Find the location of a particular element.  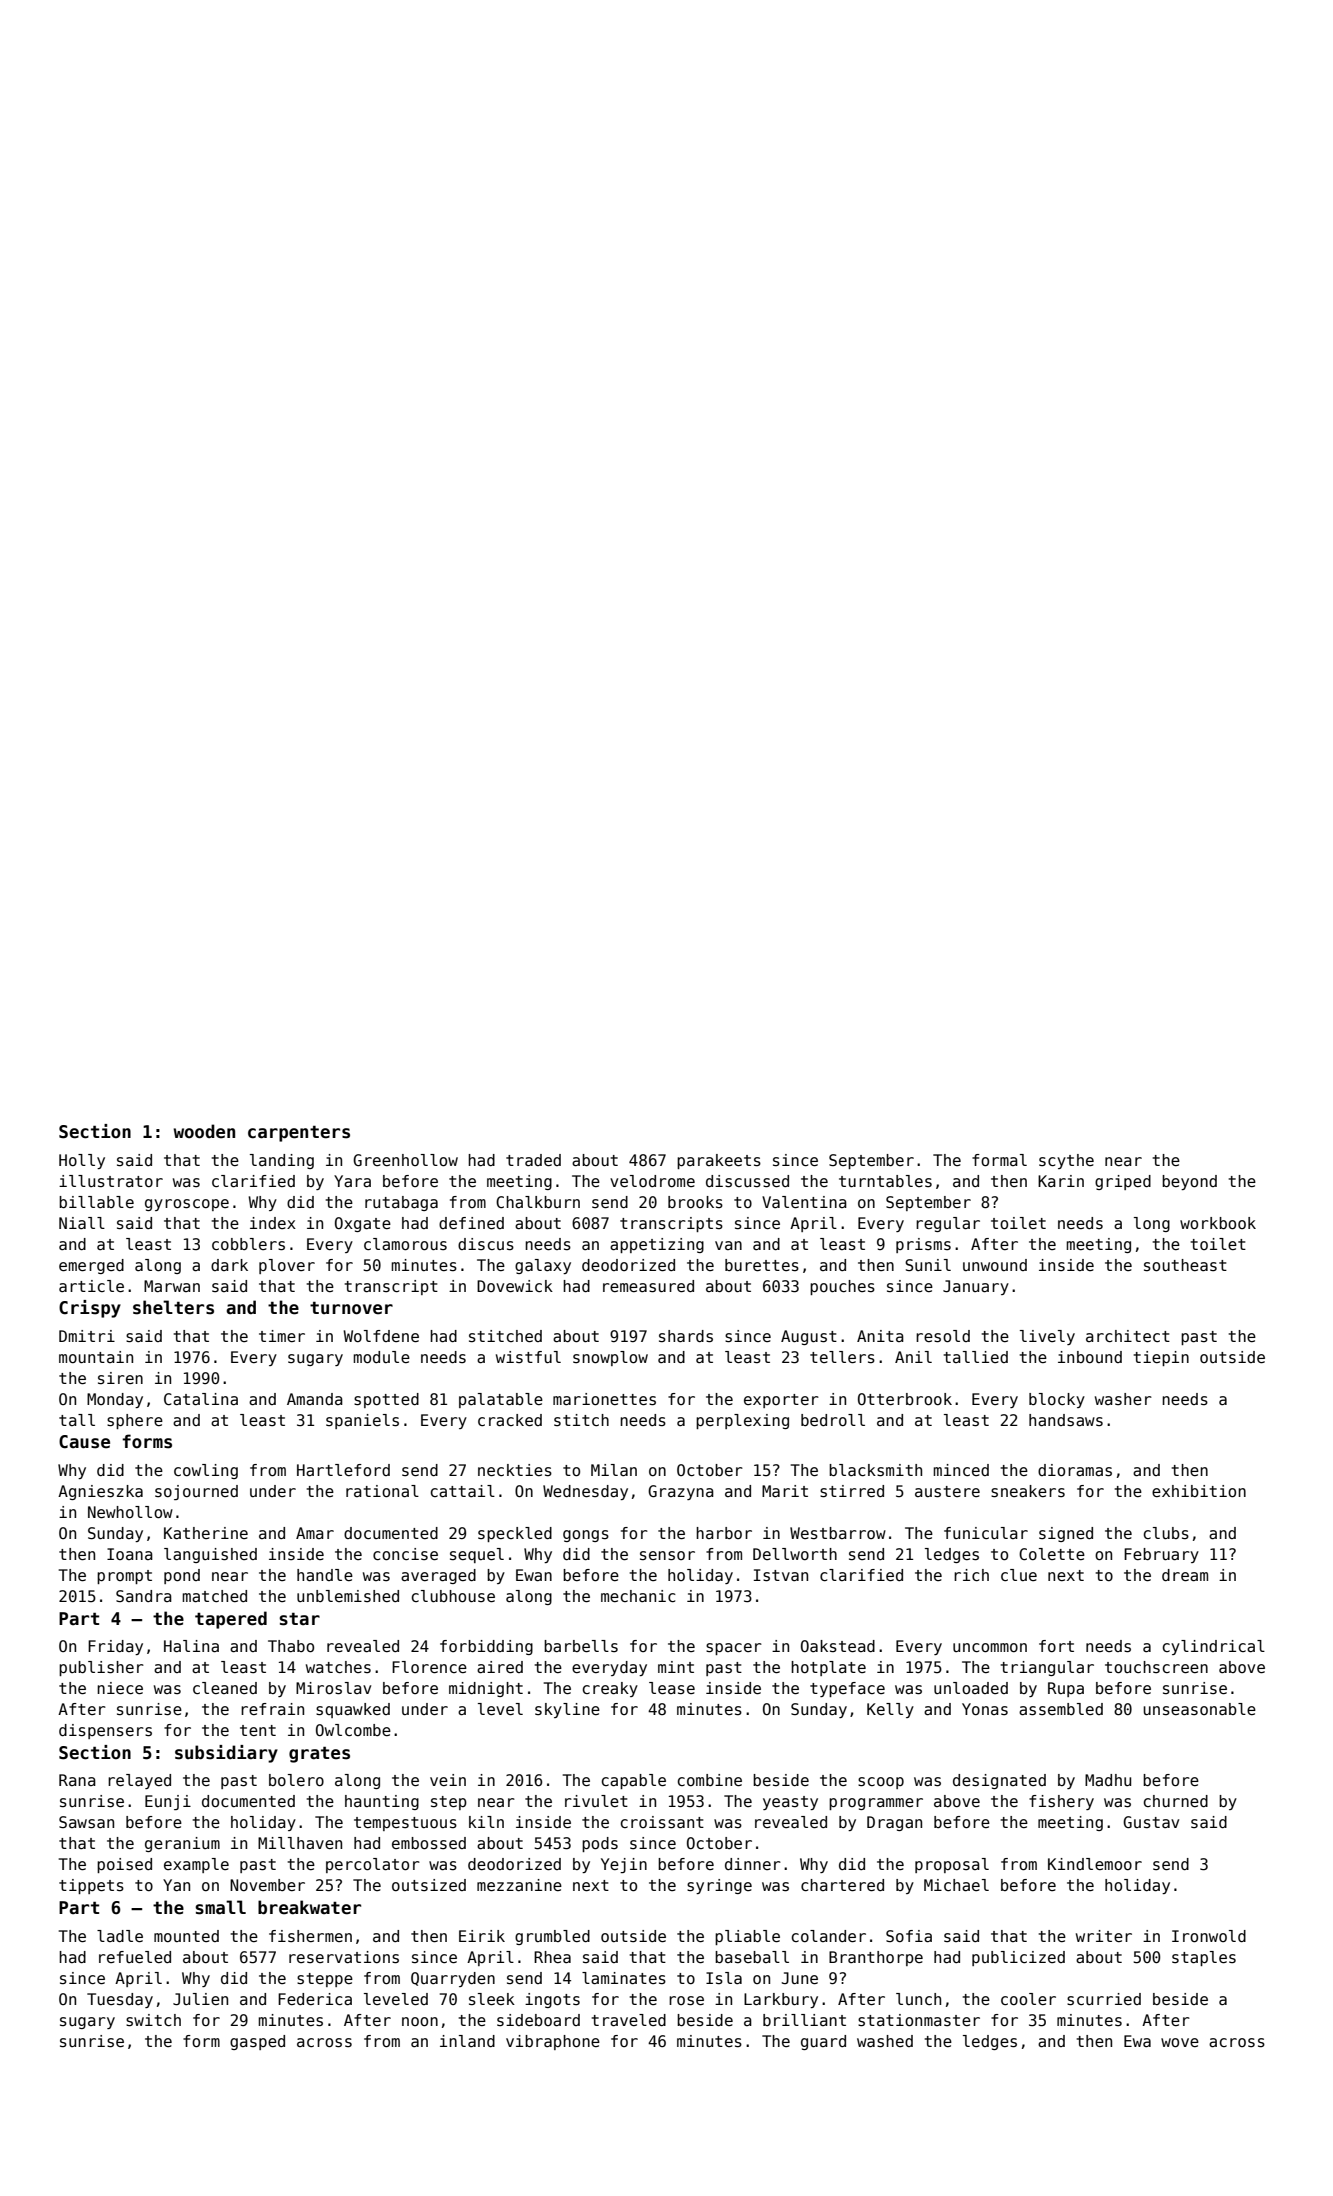

combine is located at coordinates (710, 1780).
